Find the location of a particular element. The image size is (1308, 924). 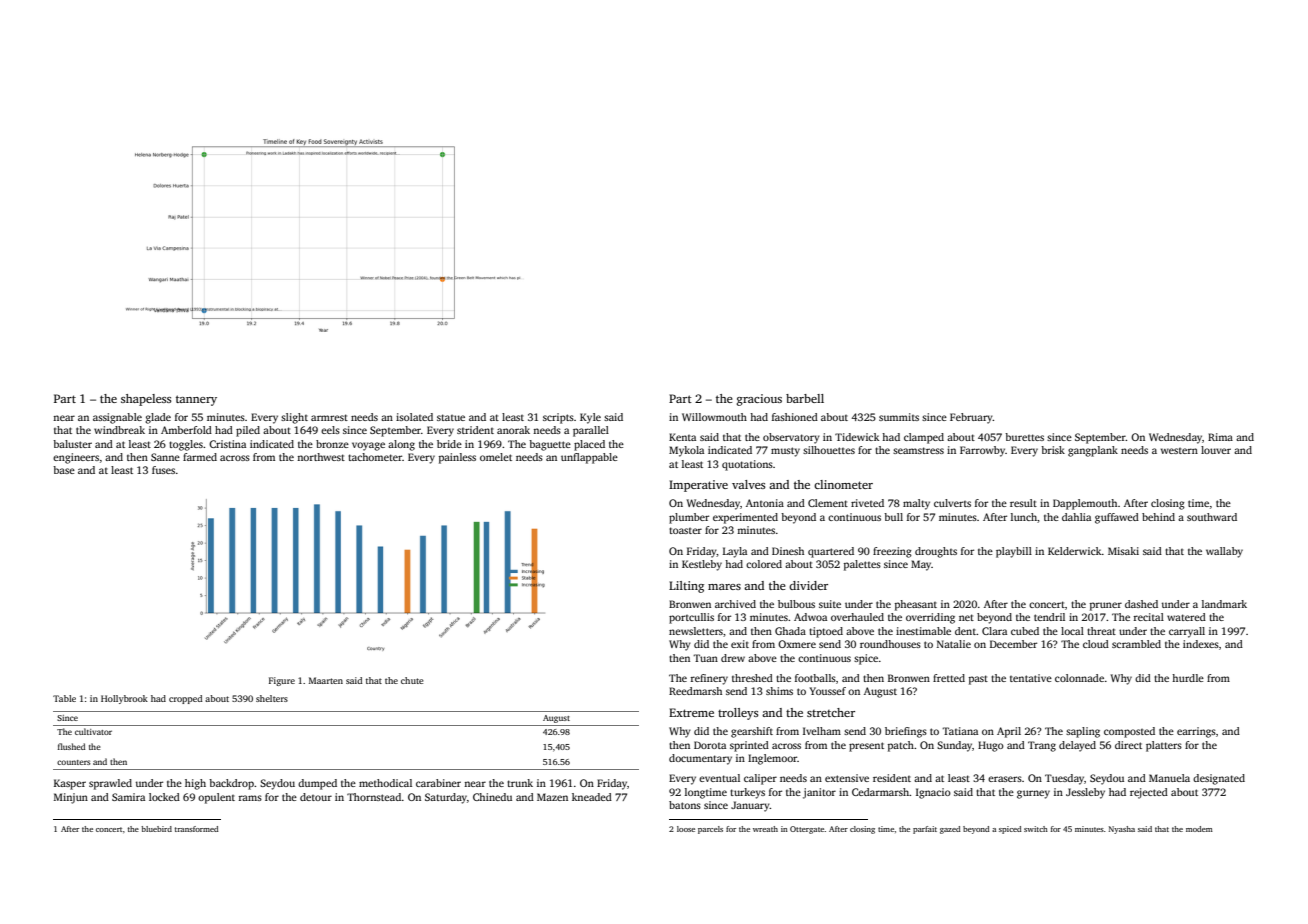

burettes is located at coordinates (1024, 437).
